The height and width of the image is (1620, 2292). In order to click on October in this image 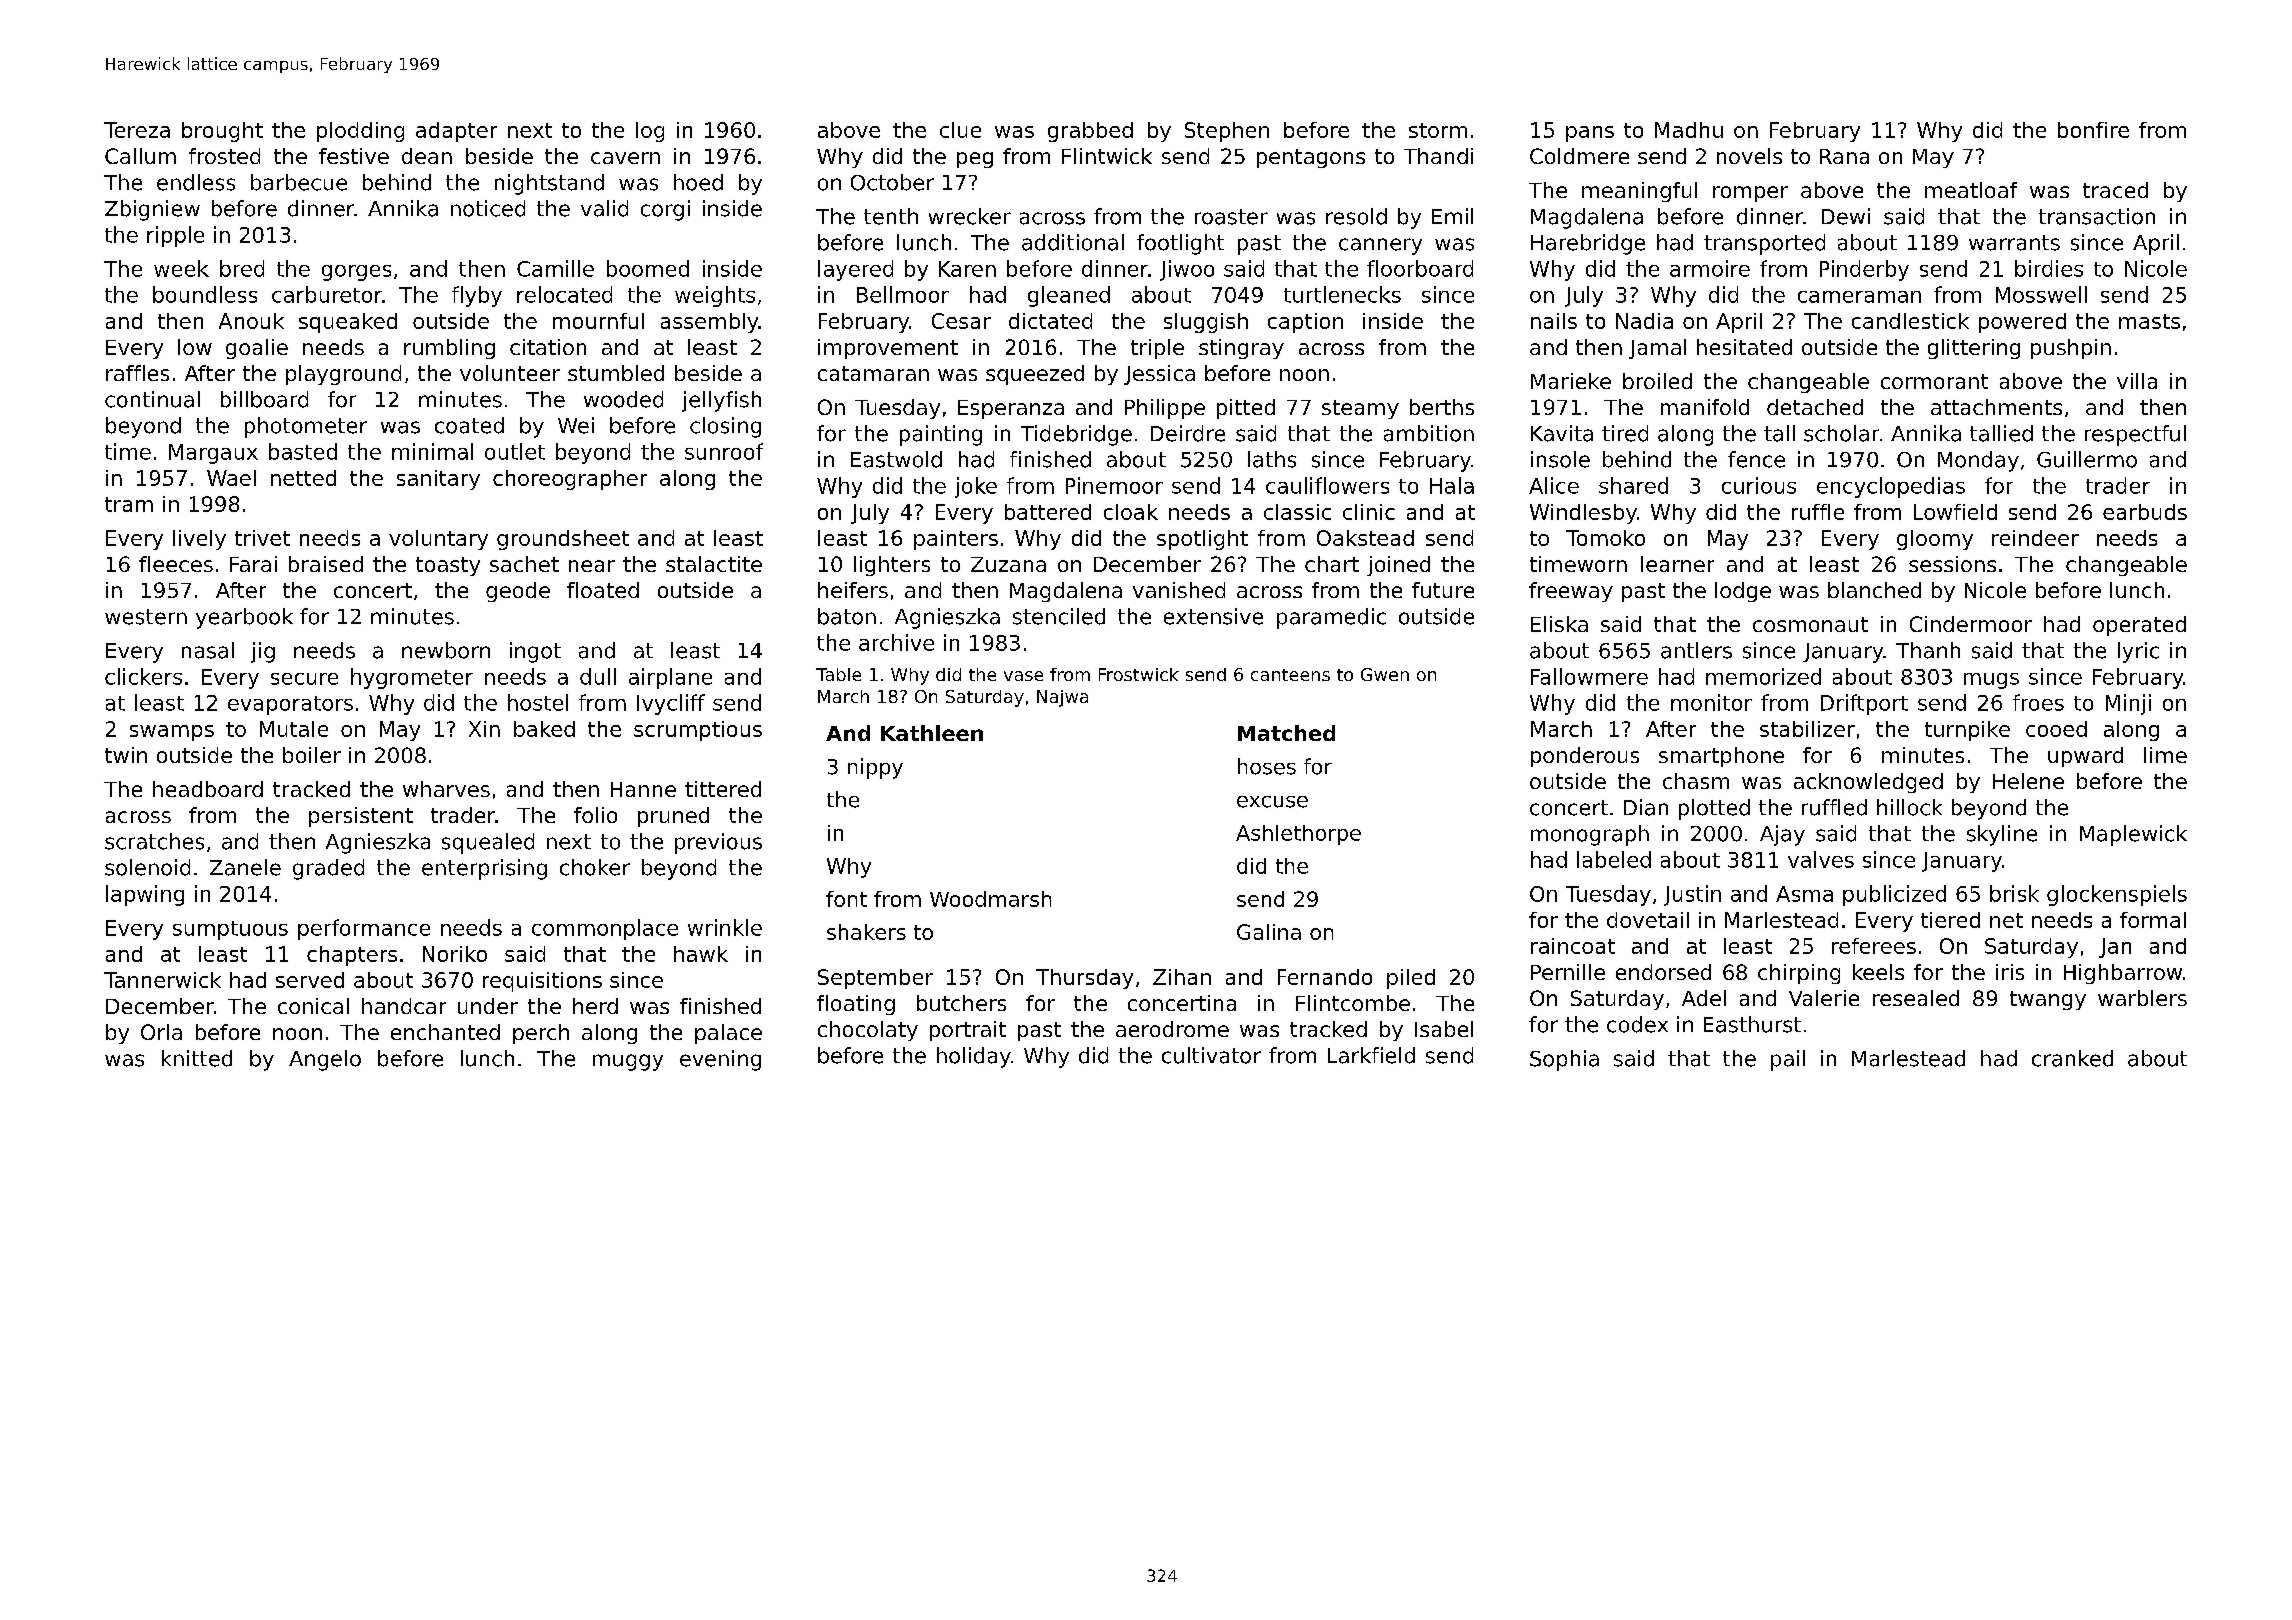, I will do `click(892, 182)`.
